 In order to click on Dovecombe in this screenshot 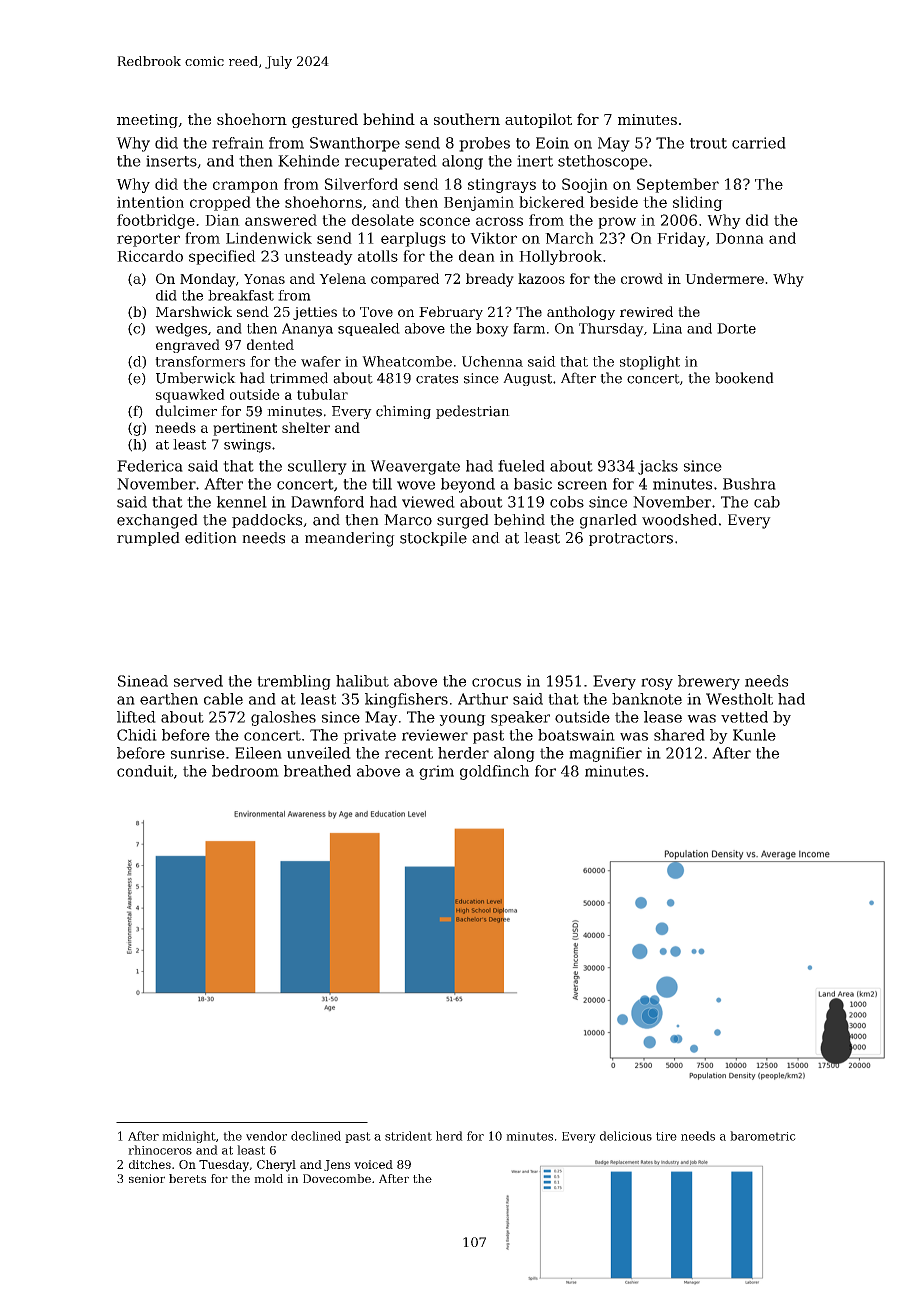, I will do `click(337, 1178)`.
